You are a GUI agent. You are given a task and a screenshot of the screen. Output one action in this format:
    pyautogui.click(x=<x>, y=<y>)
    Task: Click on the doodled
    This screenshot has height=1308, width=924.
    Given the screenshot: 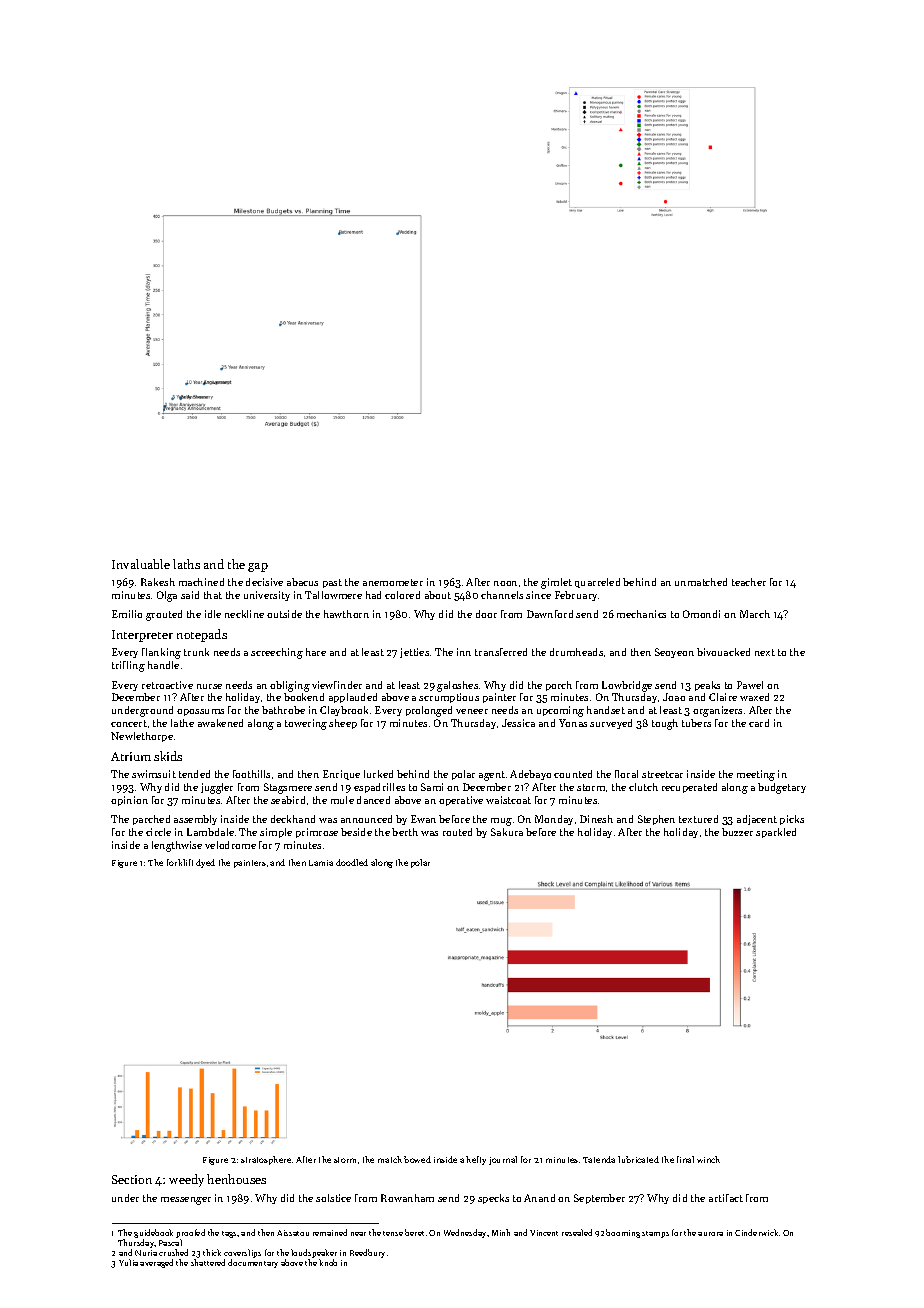 What is the action you would take?
    pyautogui.click(x=352, y=862)
